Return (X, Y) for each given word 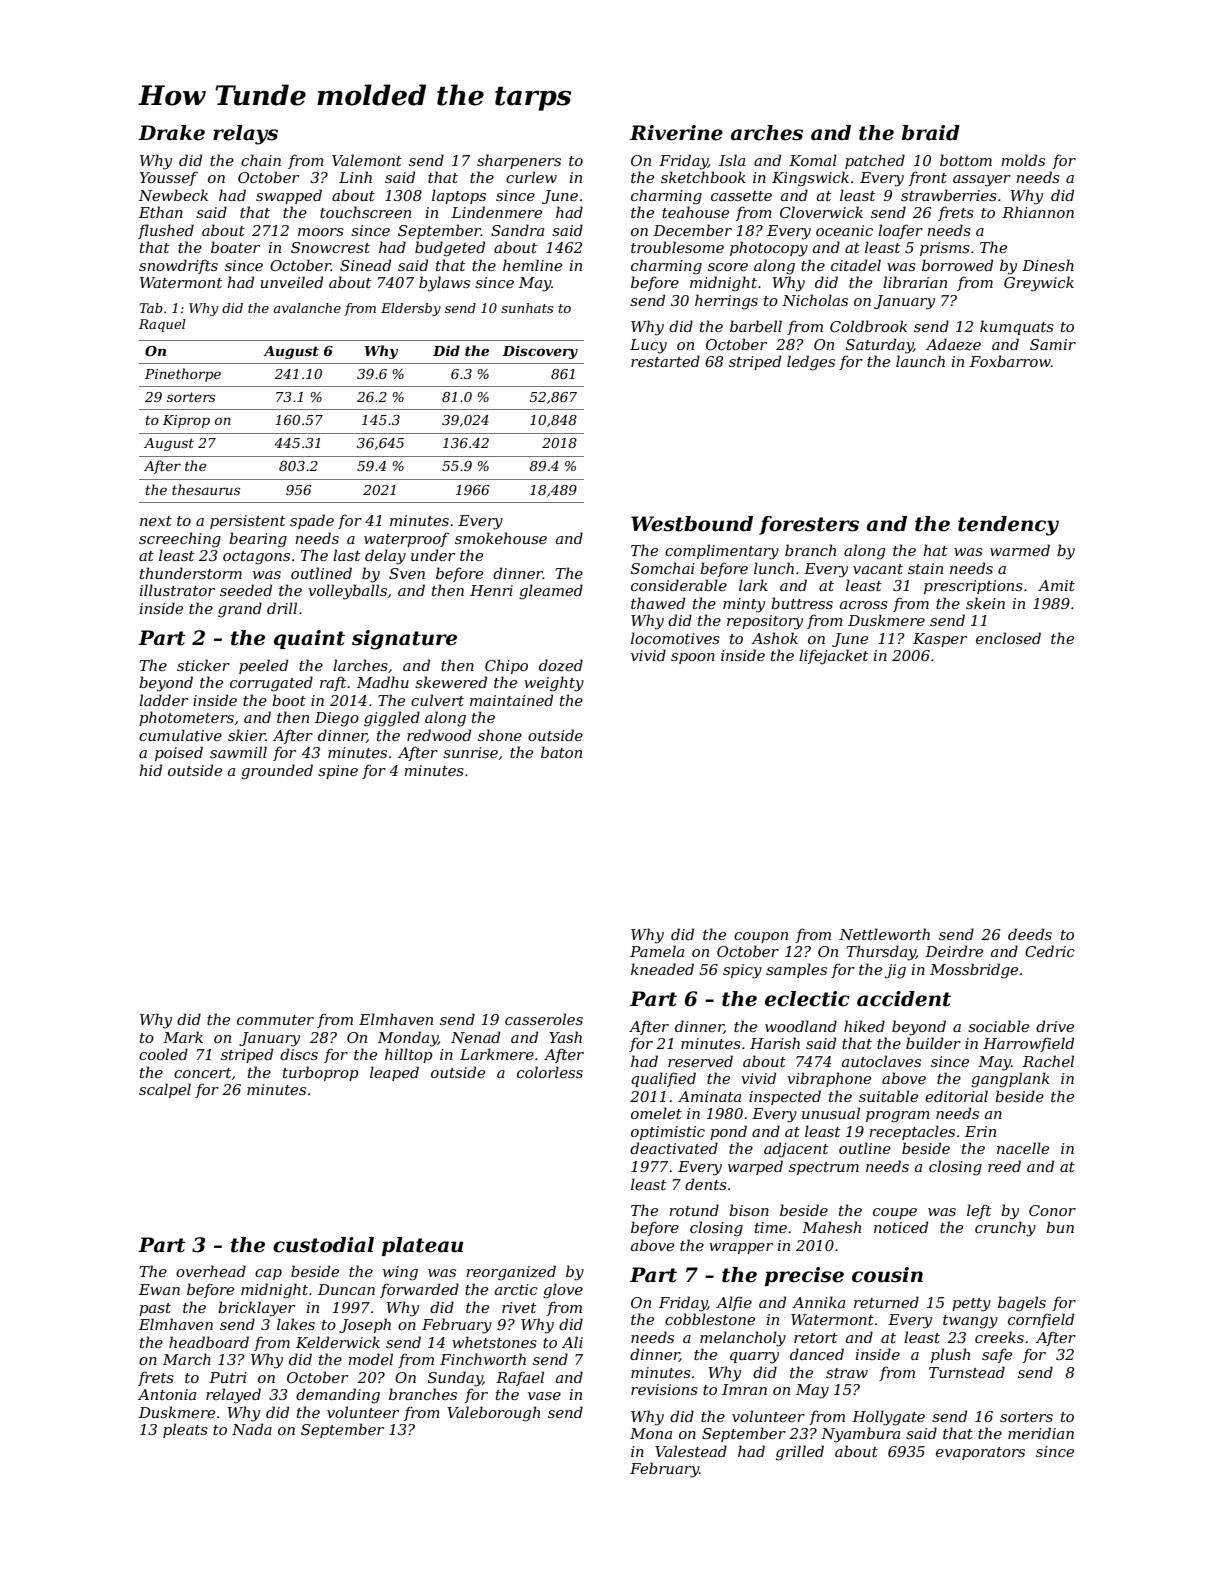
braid (931, 133)
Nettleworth (884, 934)
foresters (809, 525)
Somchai (663, 568)
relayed (233, 1396)
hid (150, 770)
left (979, 1211)
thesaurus (206, 489)
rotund (694, 1210)
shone (500, 735)
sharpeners (519, 161)
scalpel (165, 1090)
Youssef (169, 178)
